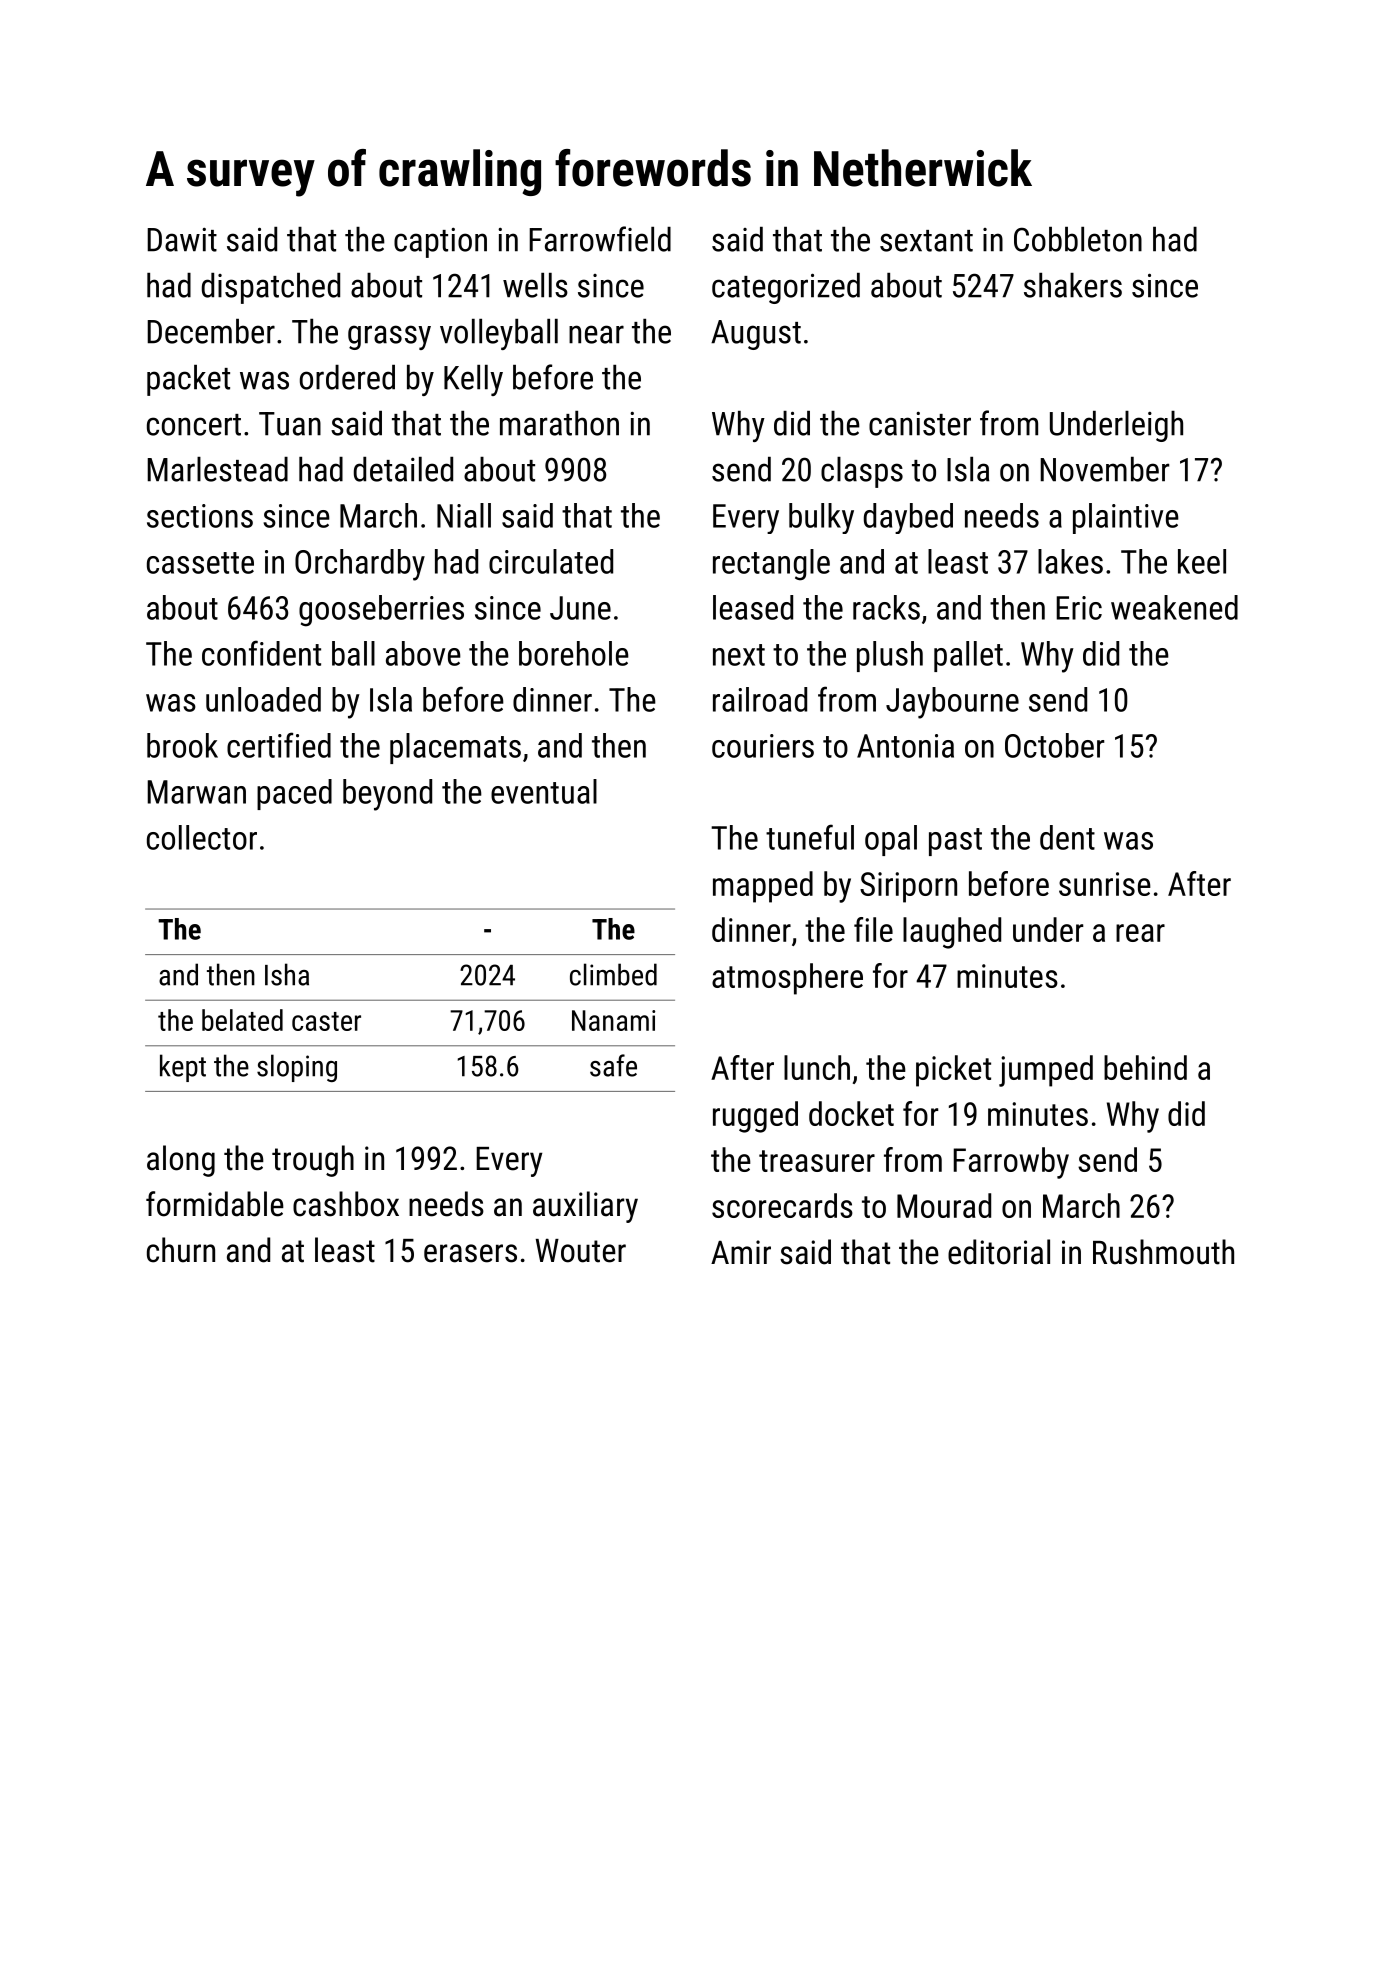  What do you see at coordinates (188, 380) in the document?
I see `packet` at bounding box center [188, 380].
